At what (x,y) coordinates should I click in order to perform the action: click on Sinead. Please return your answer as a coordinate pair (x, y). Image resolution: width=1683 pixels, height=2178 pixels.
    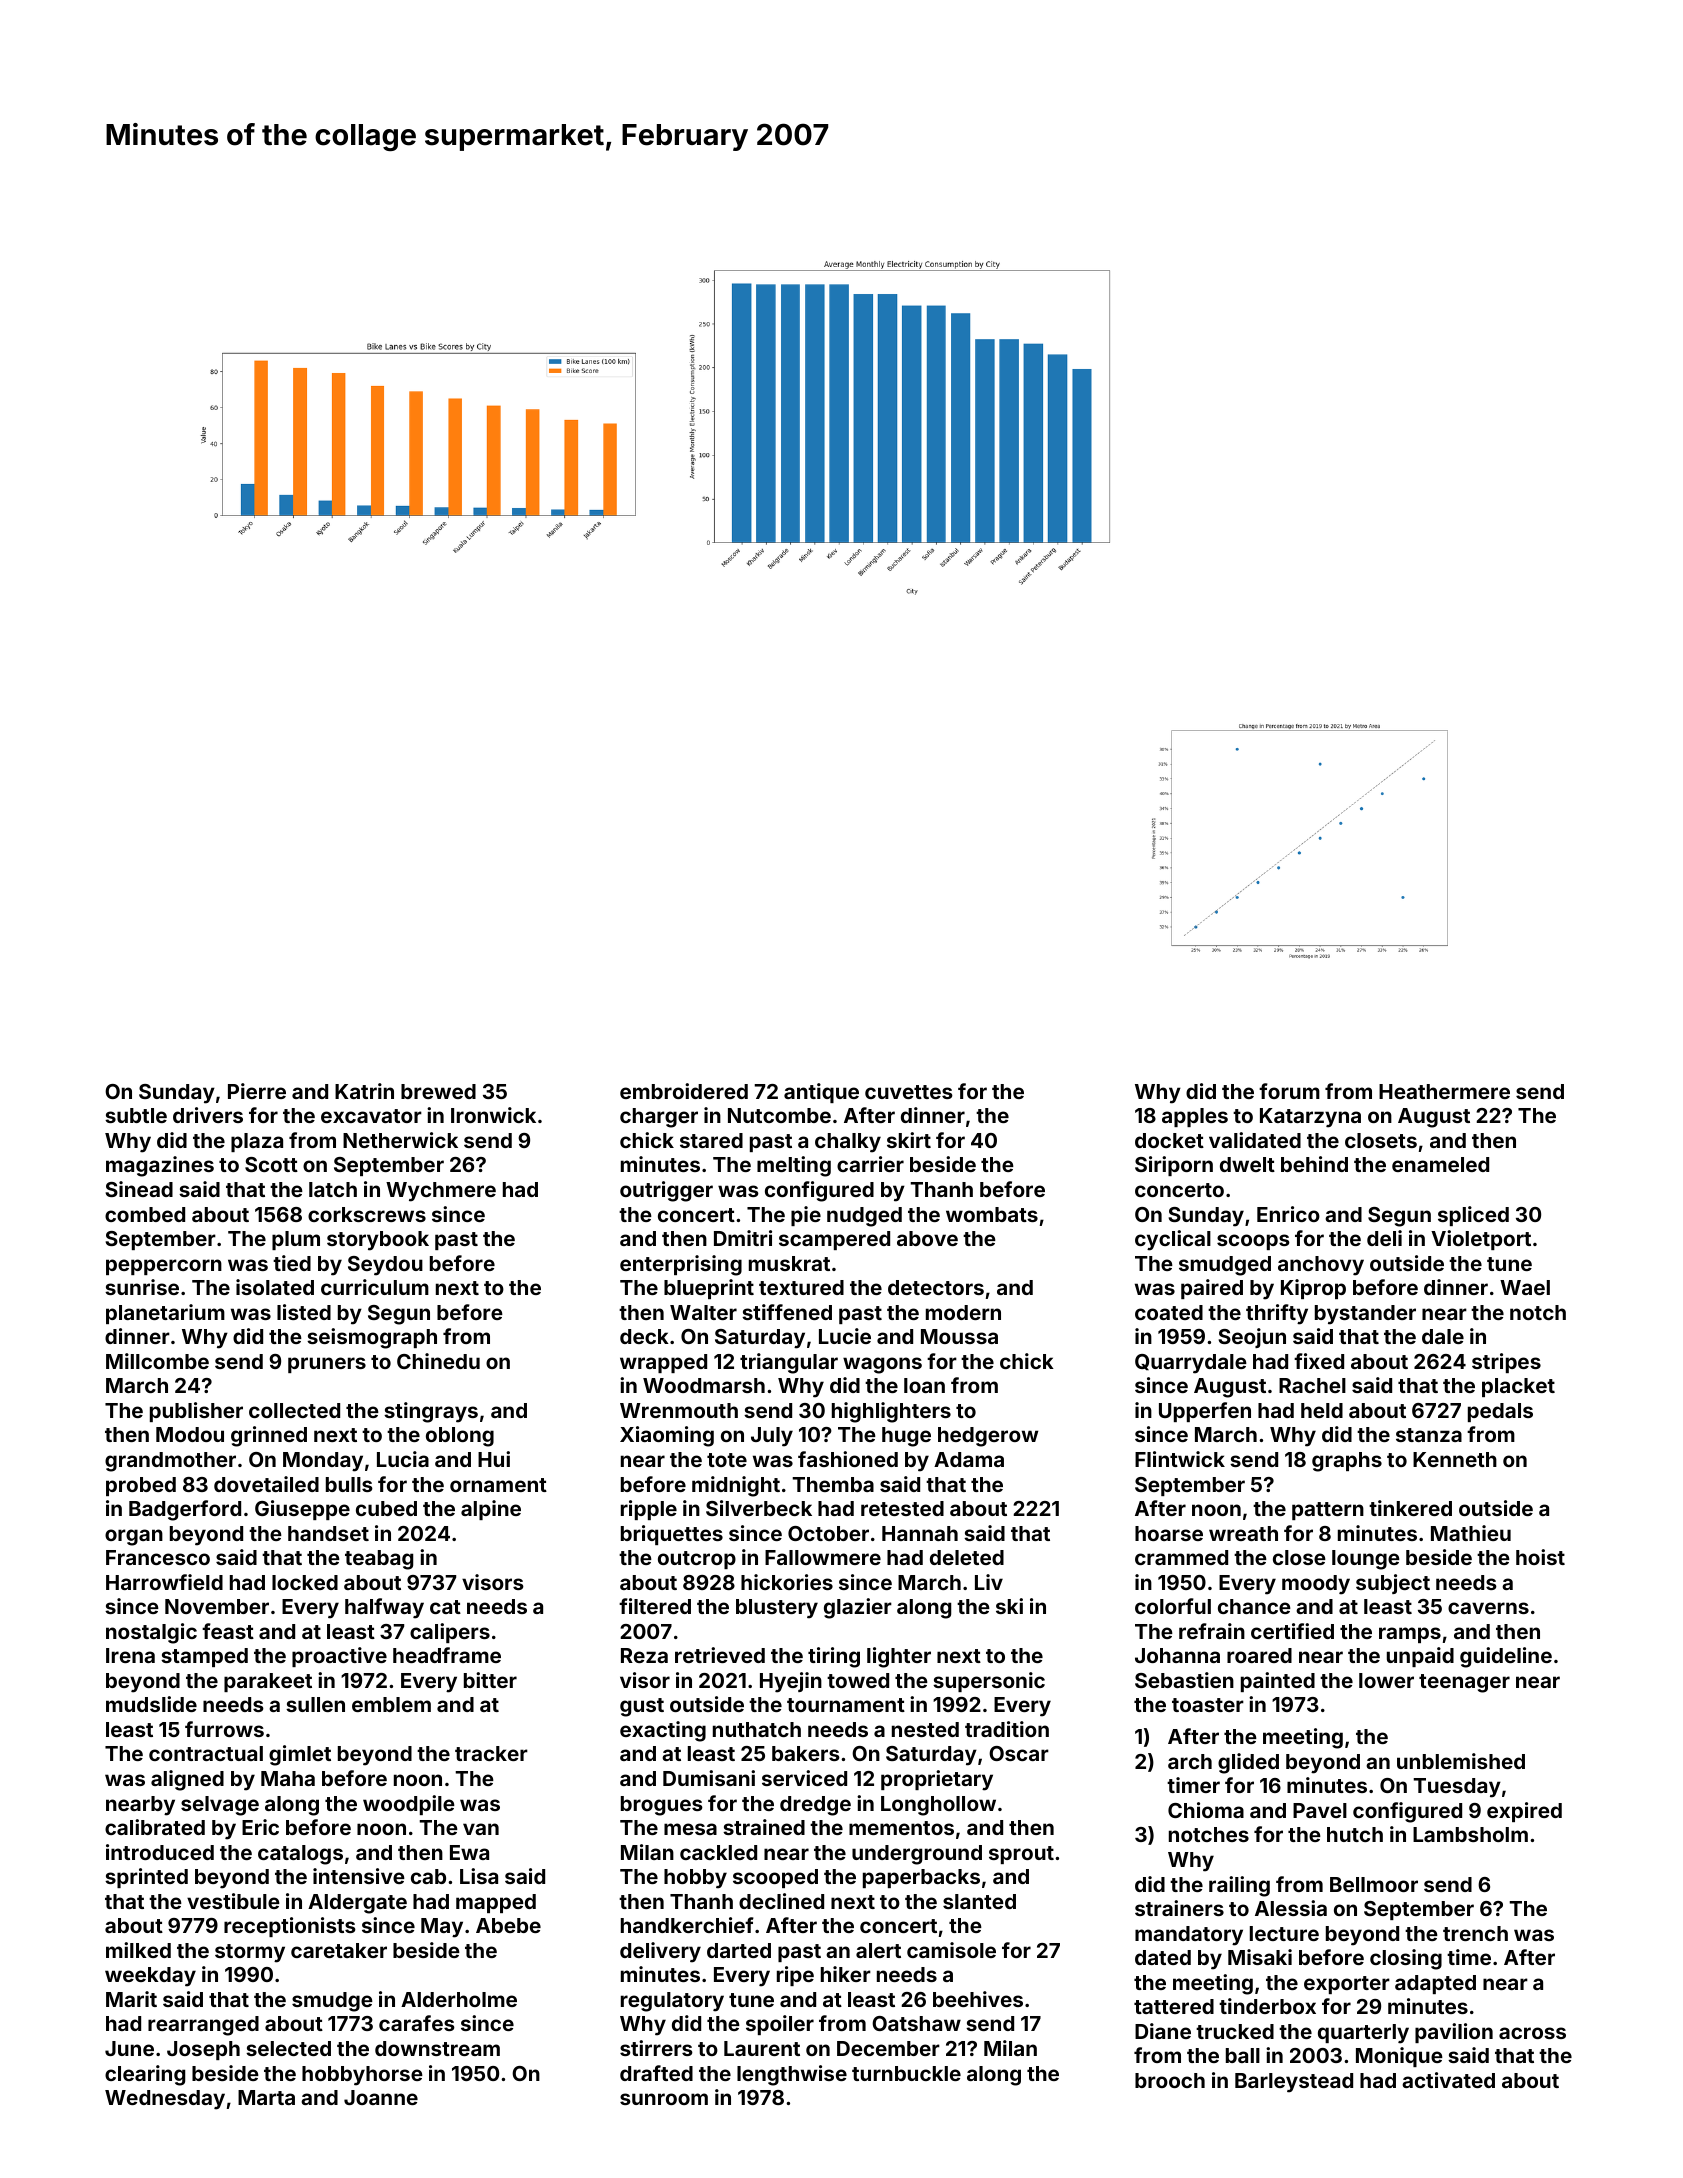
    Looking at the image, I should click on (139, 1189).
